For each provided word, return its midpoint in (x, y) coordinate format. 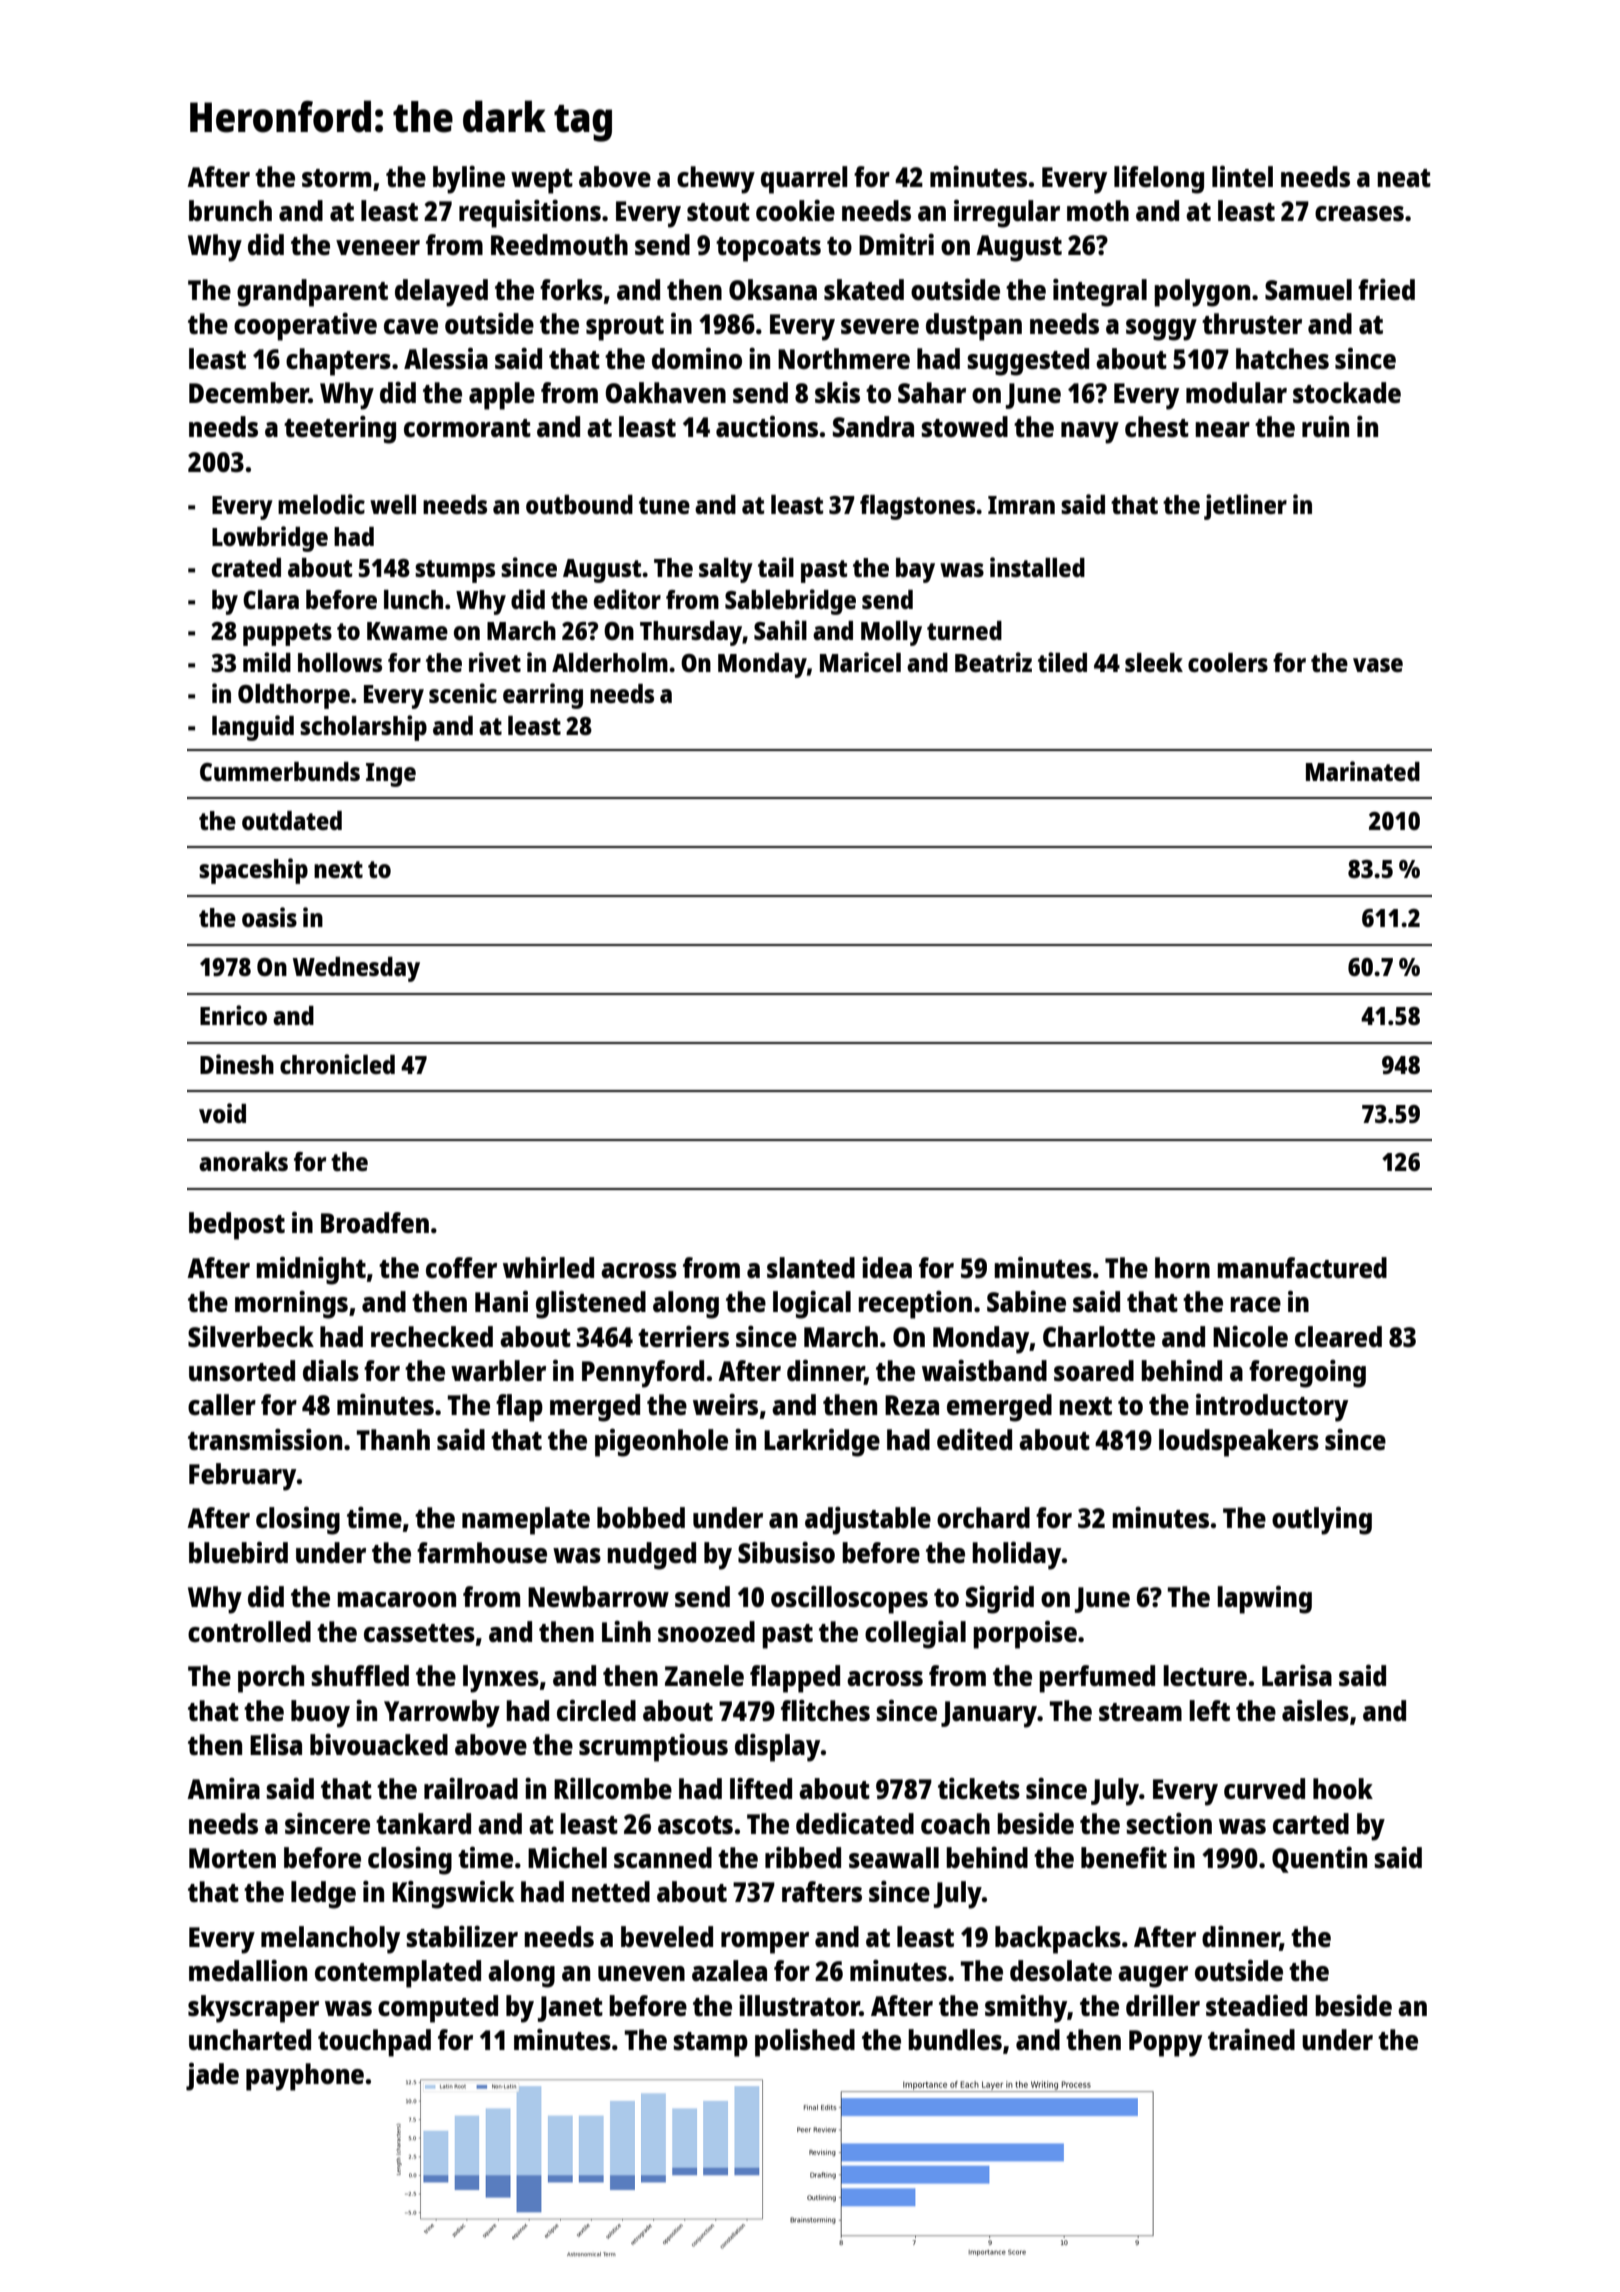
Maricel (860, 662)
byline (469, 179)
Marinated (1363, 771)
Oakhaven (665, 392)
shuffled (360, 1675)
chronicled (337, 1064)
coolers (1228, 662)
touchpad (374, 2043)
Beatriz (993, 662)
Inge (391, 775)
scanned (663, 1857)
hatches (1282, 358)
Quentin (1319, 1859)
